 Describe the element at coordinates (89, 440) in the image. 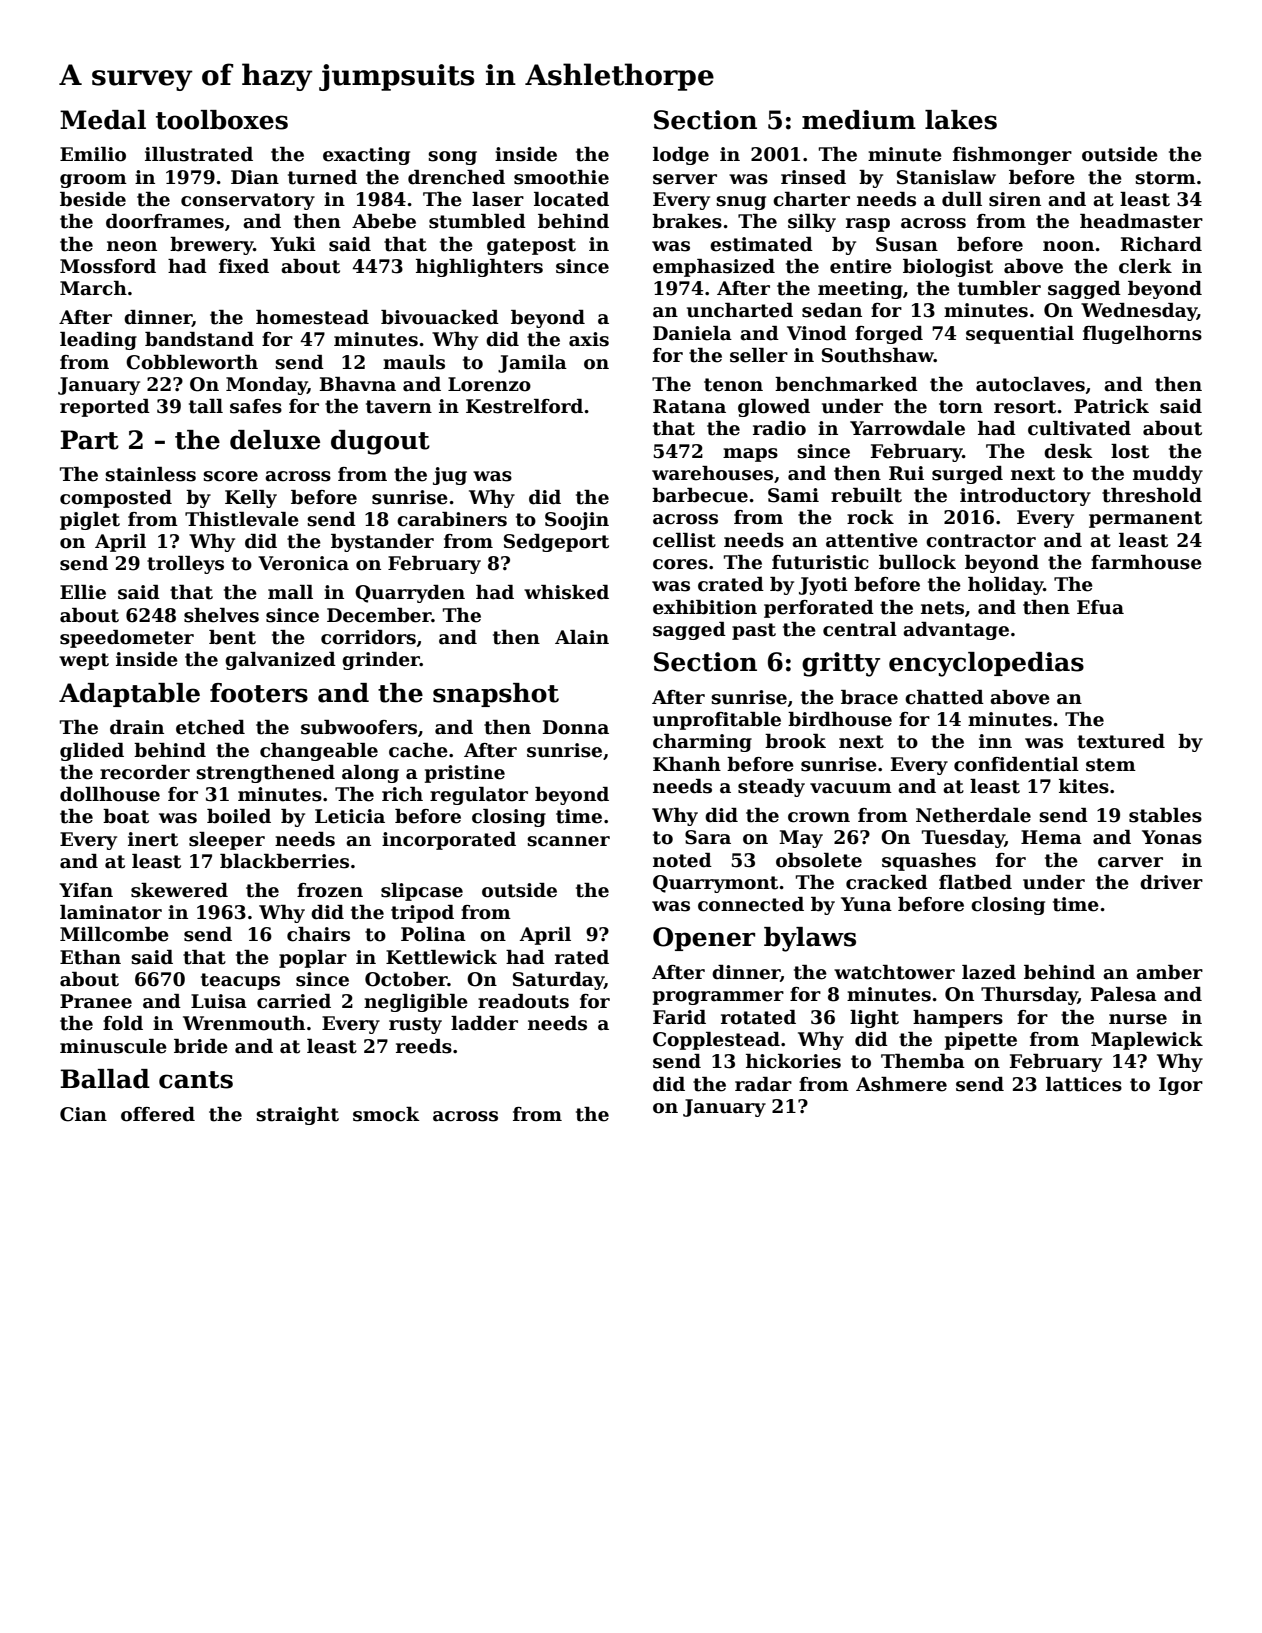

I see `Part` at that location.
